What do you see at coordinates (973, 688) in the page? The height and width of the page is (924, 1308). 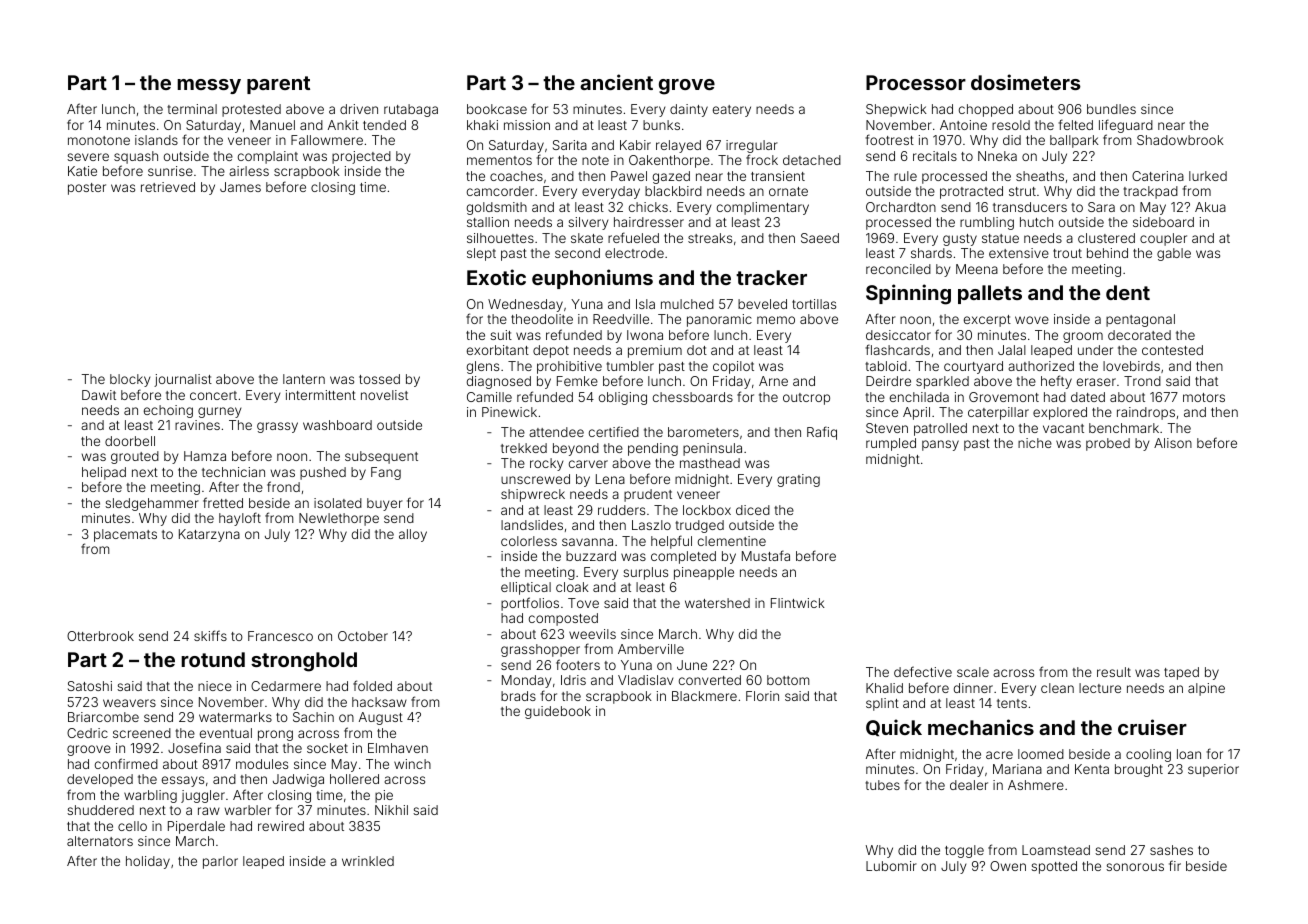 I see `dinner` at bounding box center [973, 688].
